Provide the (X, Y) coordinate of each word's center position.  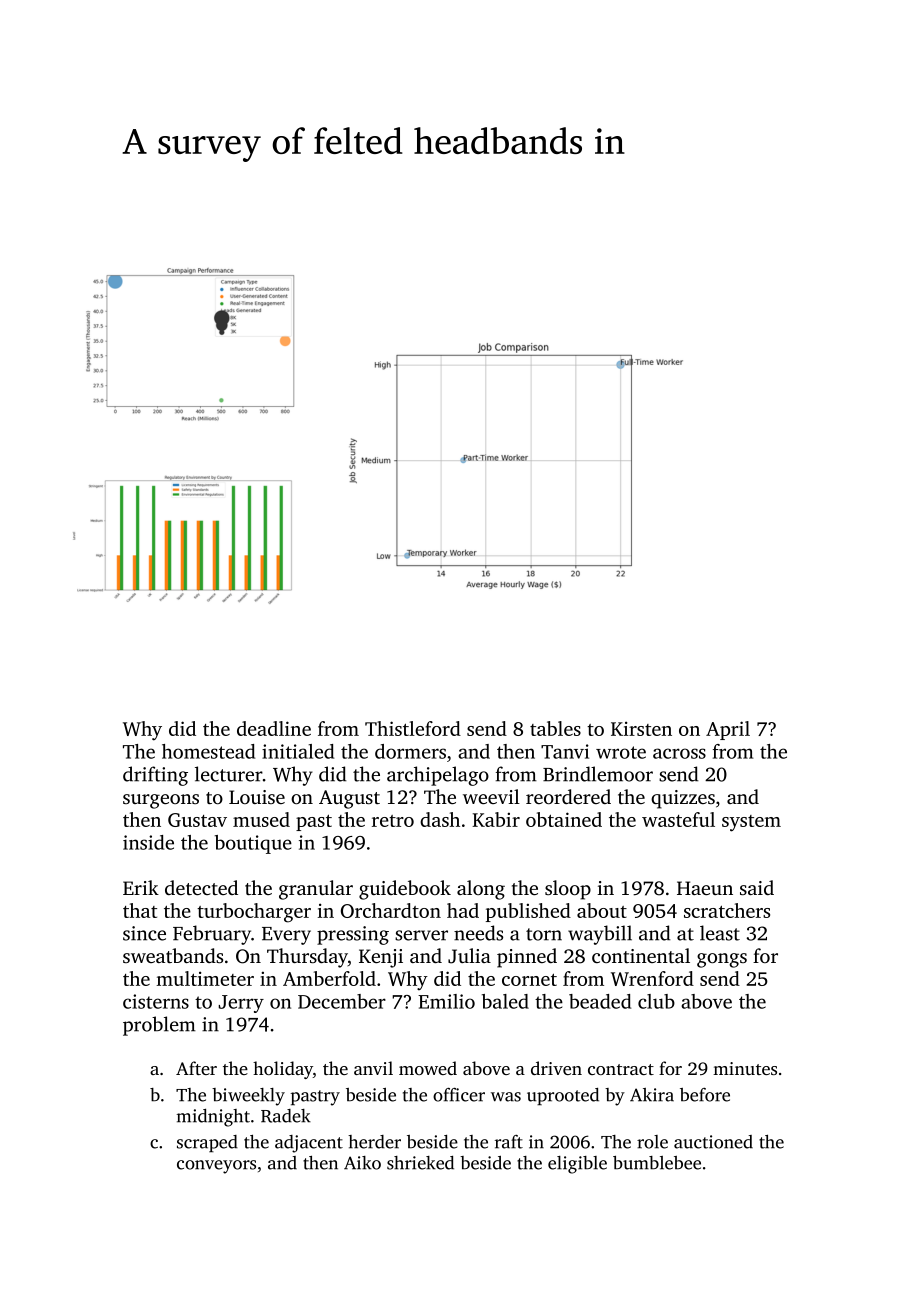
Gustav (197, 820)
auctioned (713, 1142)
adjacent (309, 1144)
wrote (621, 752)
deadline (274, 728)
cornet (529, 980)
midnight (213, 1118)
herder (374, 1142)
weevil (491, 796)
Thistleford (413, 728)
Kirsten (641, 728)
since (144, 933)
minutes (745, 1068)
